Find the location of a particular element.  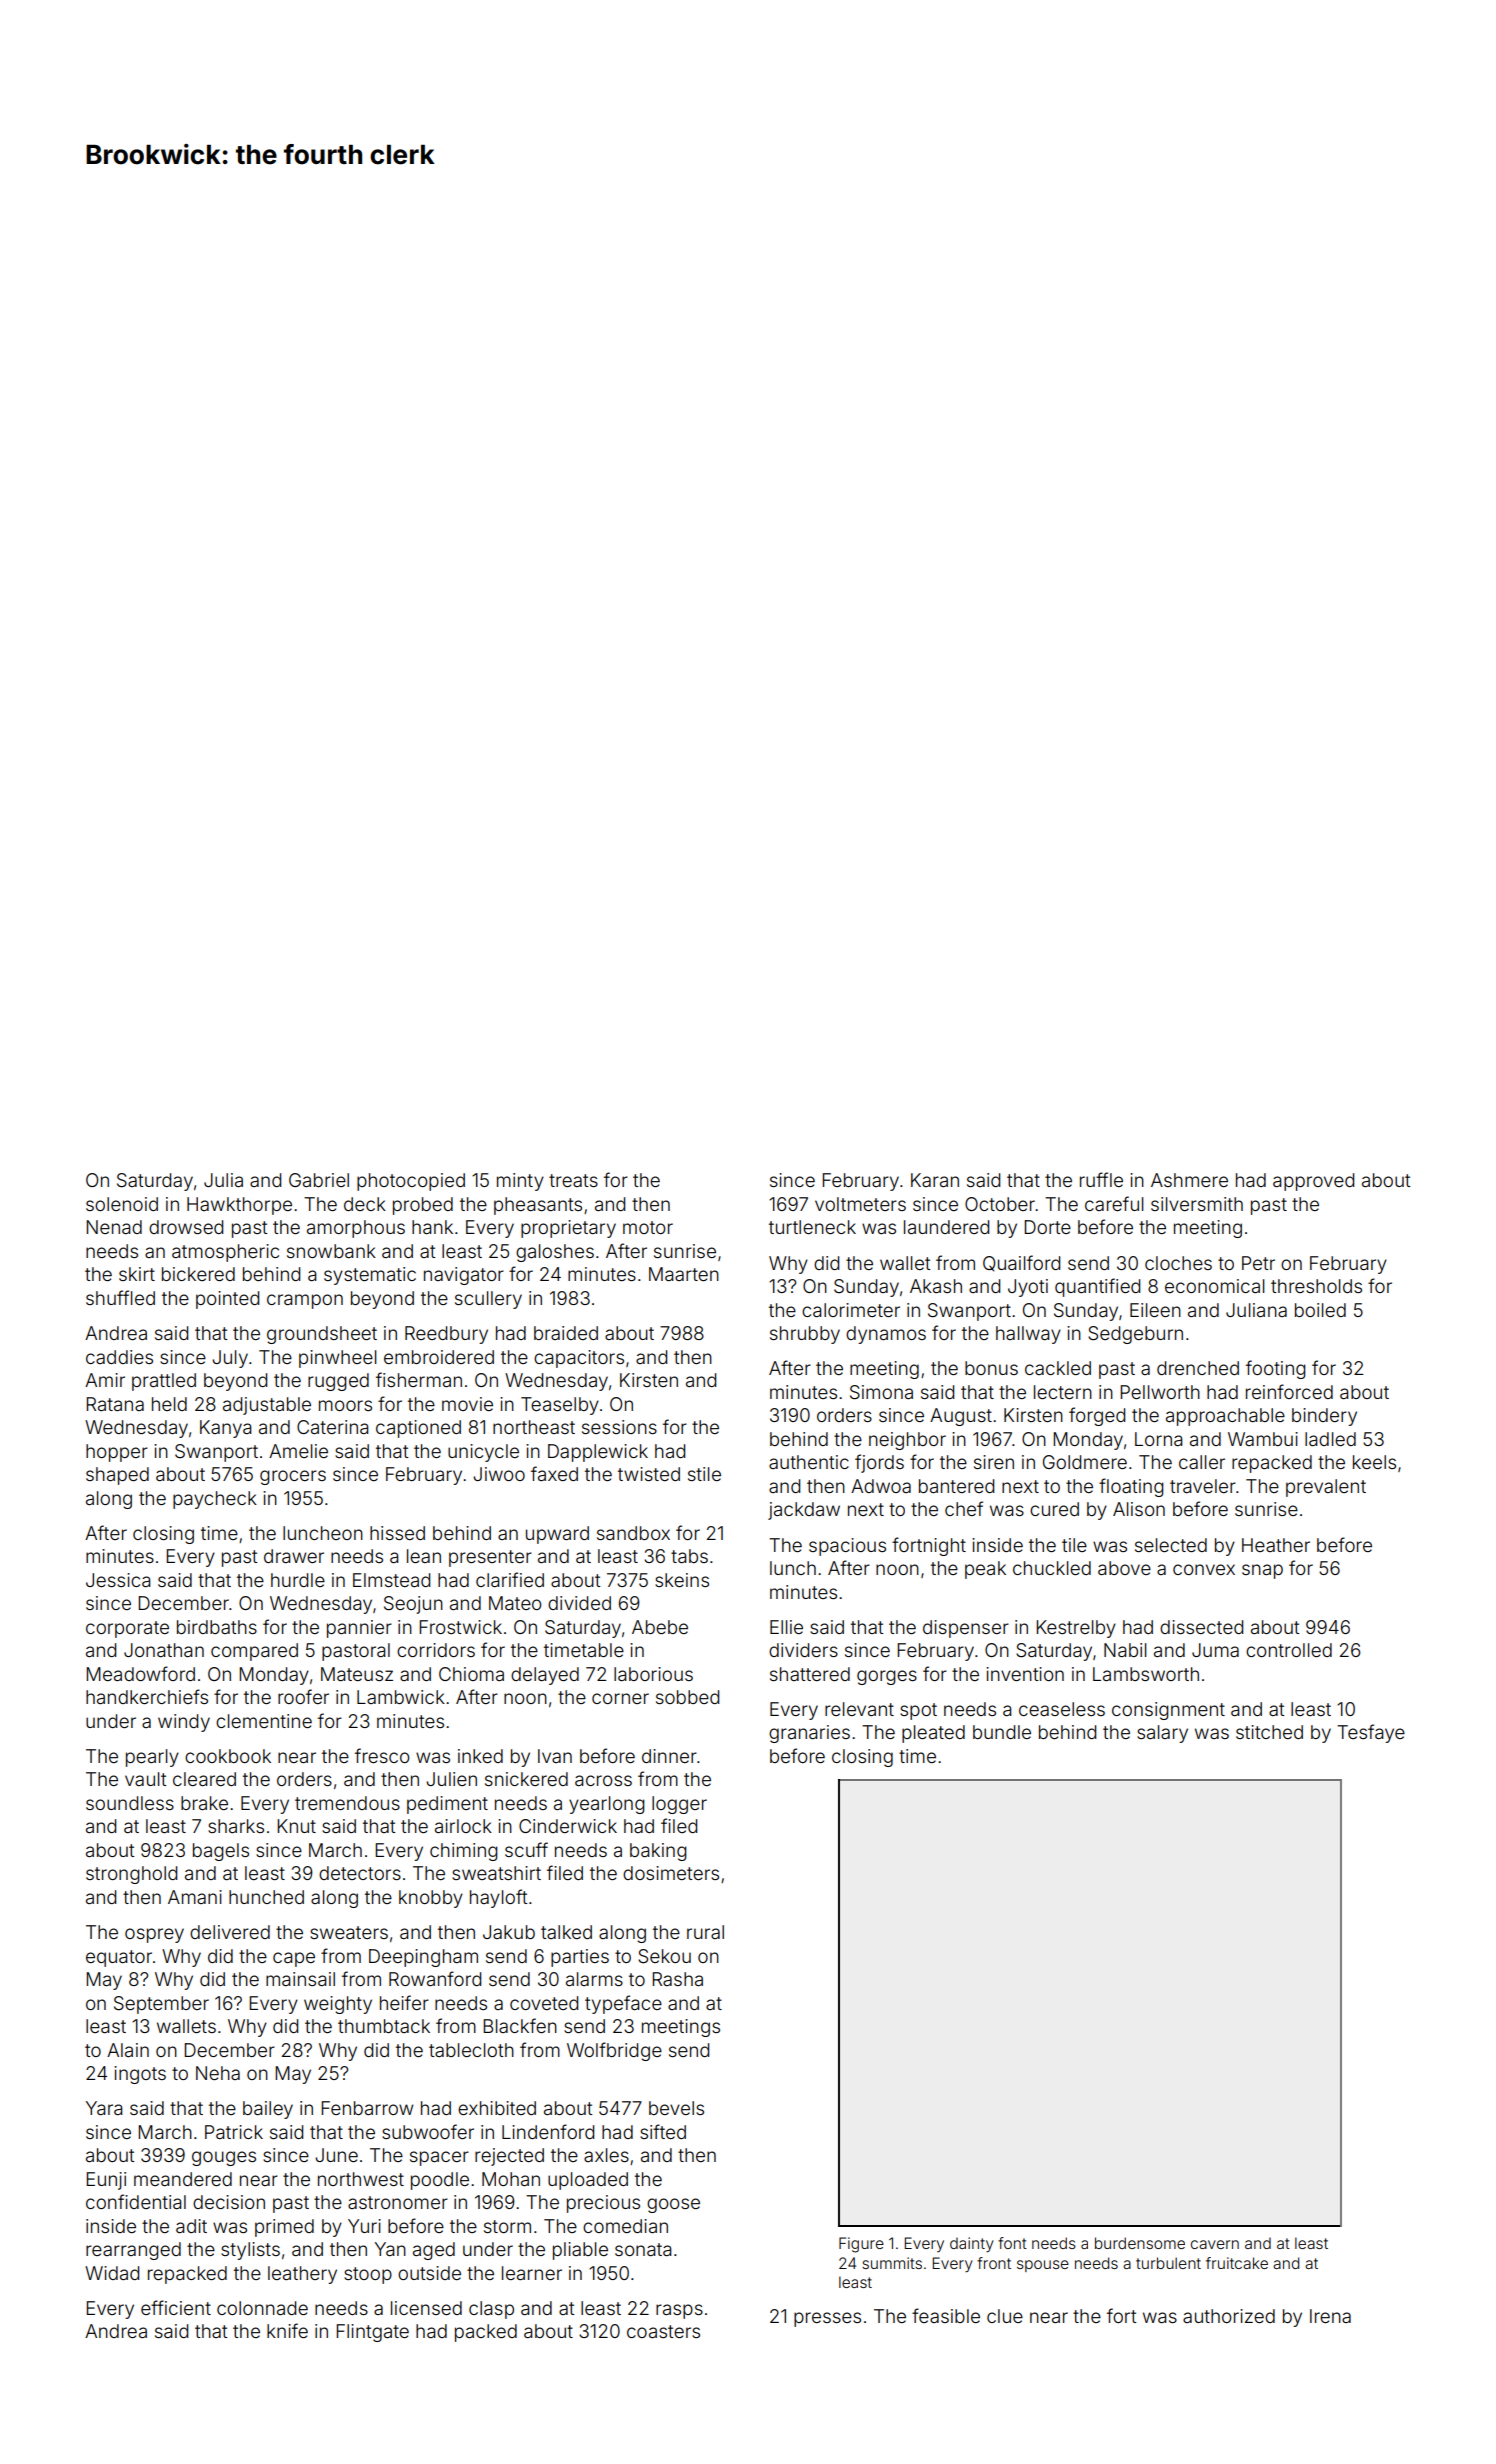

prevalent is located at coordinates (1326, 1488).
